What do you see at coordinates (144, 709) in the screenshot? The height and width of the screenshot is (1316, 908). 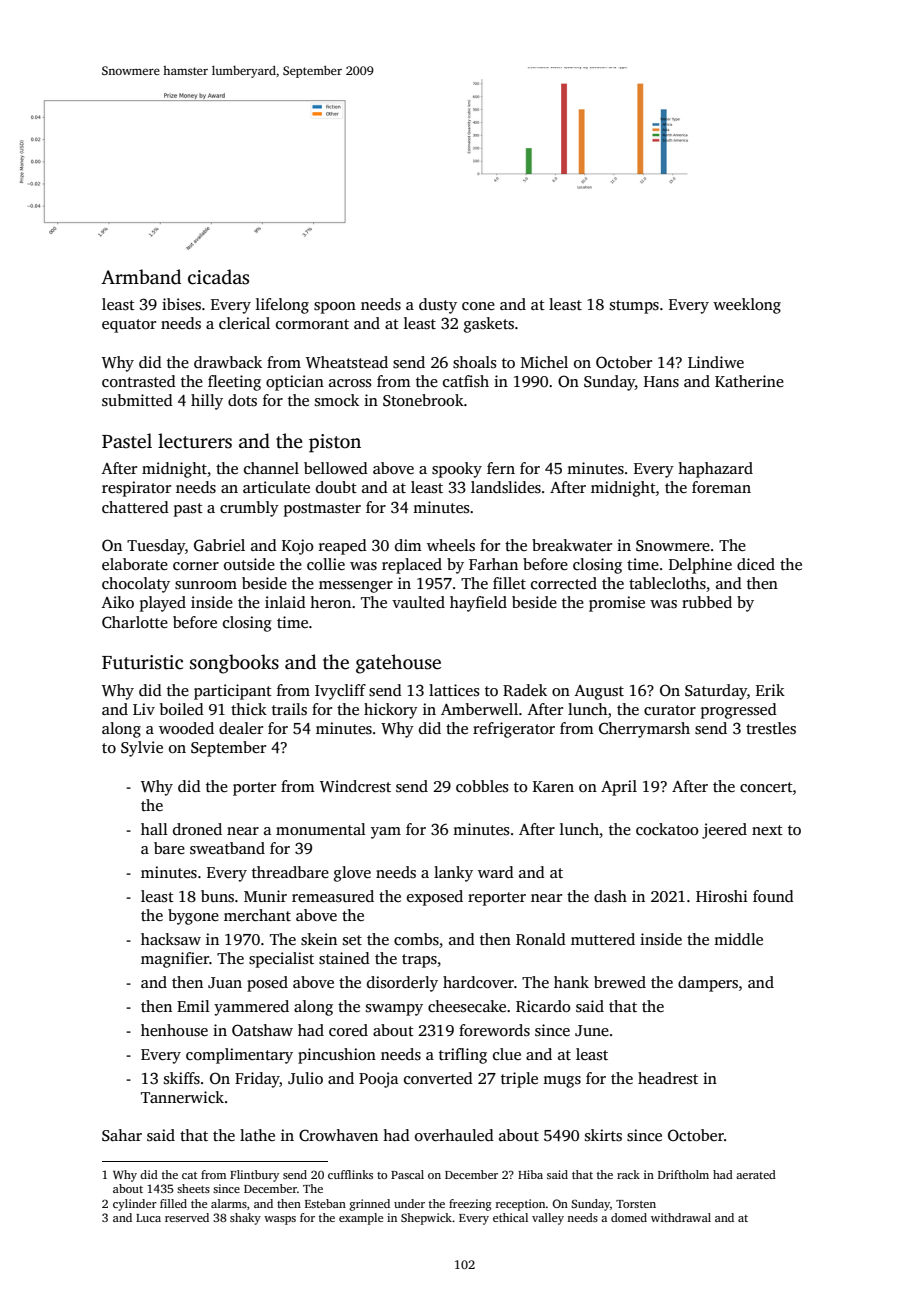 I see `Liv` at bounding box center [144, 709].
